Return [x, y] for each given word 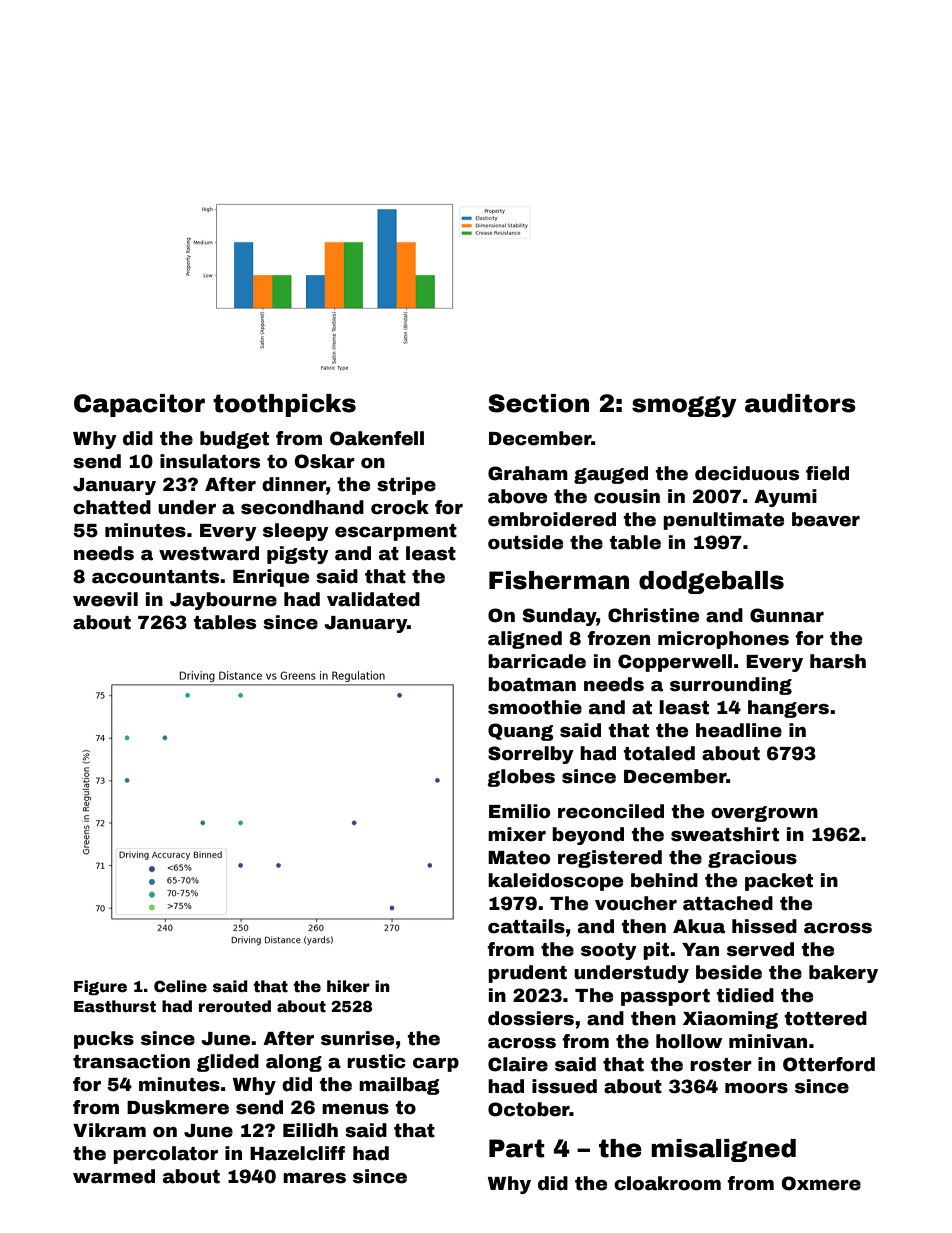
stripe [406, 486]
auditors [800, 403]
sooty [609, 951]
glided [228, 1063]
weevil [105, 599]
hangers [788, 709]
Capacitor [139, 405]
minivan [768, 1041]
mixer [517, 834]
